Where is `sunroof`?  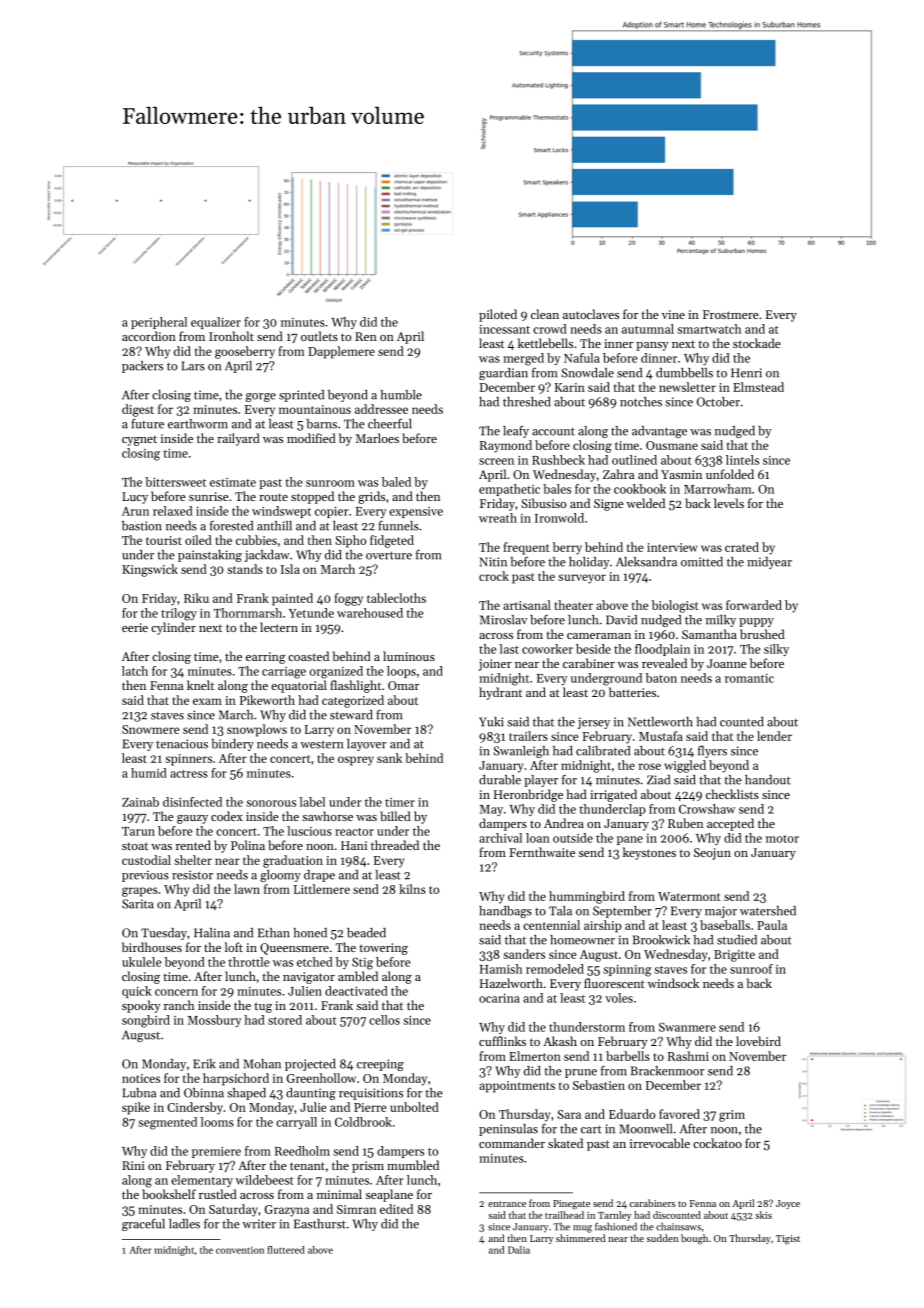 sunroof is located at coordinates (751, 969).
